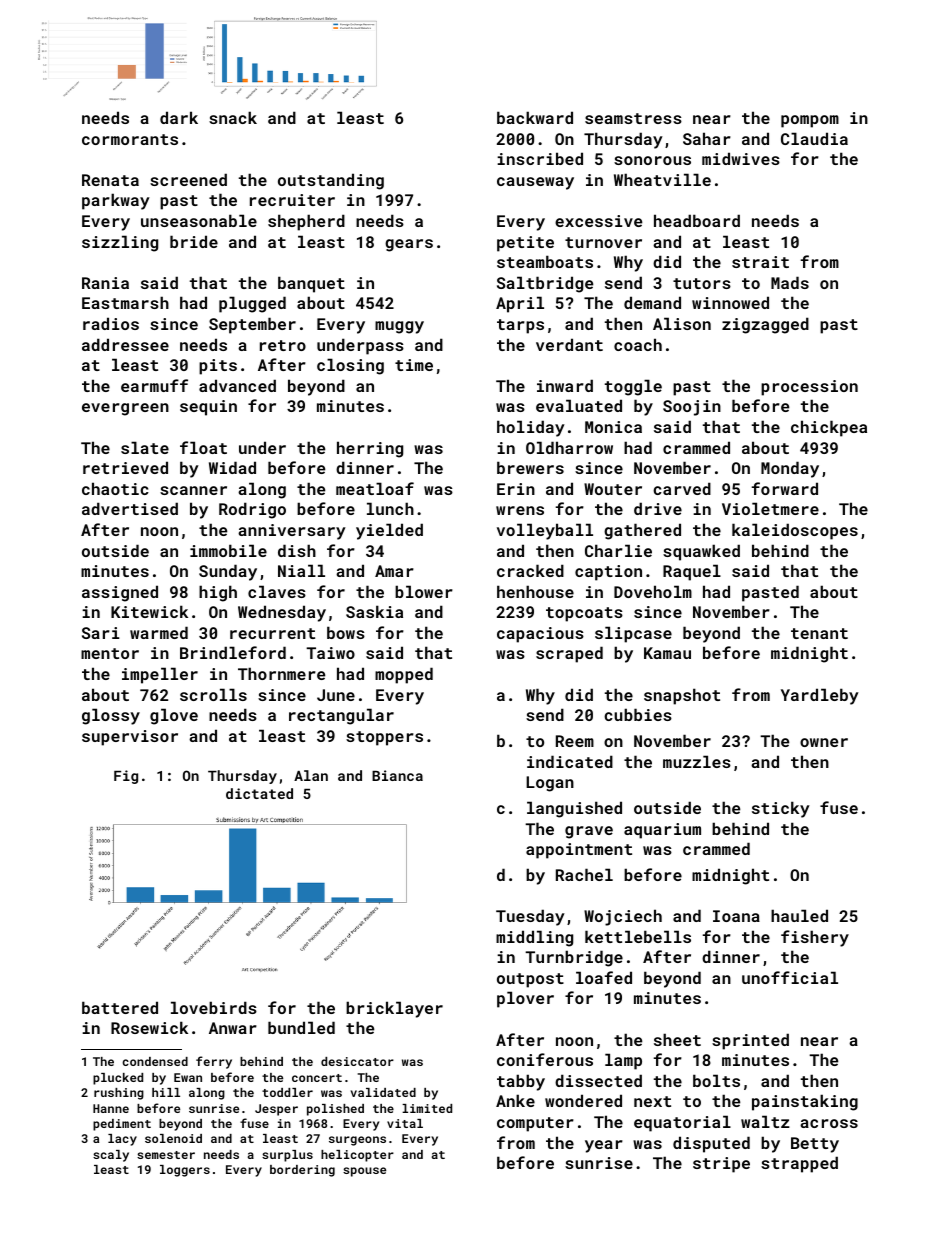 Image resolution: width=952 pixels, height=1233 pixels. I want to click on Saskia, so click(374, 611).
